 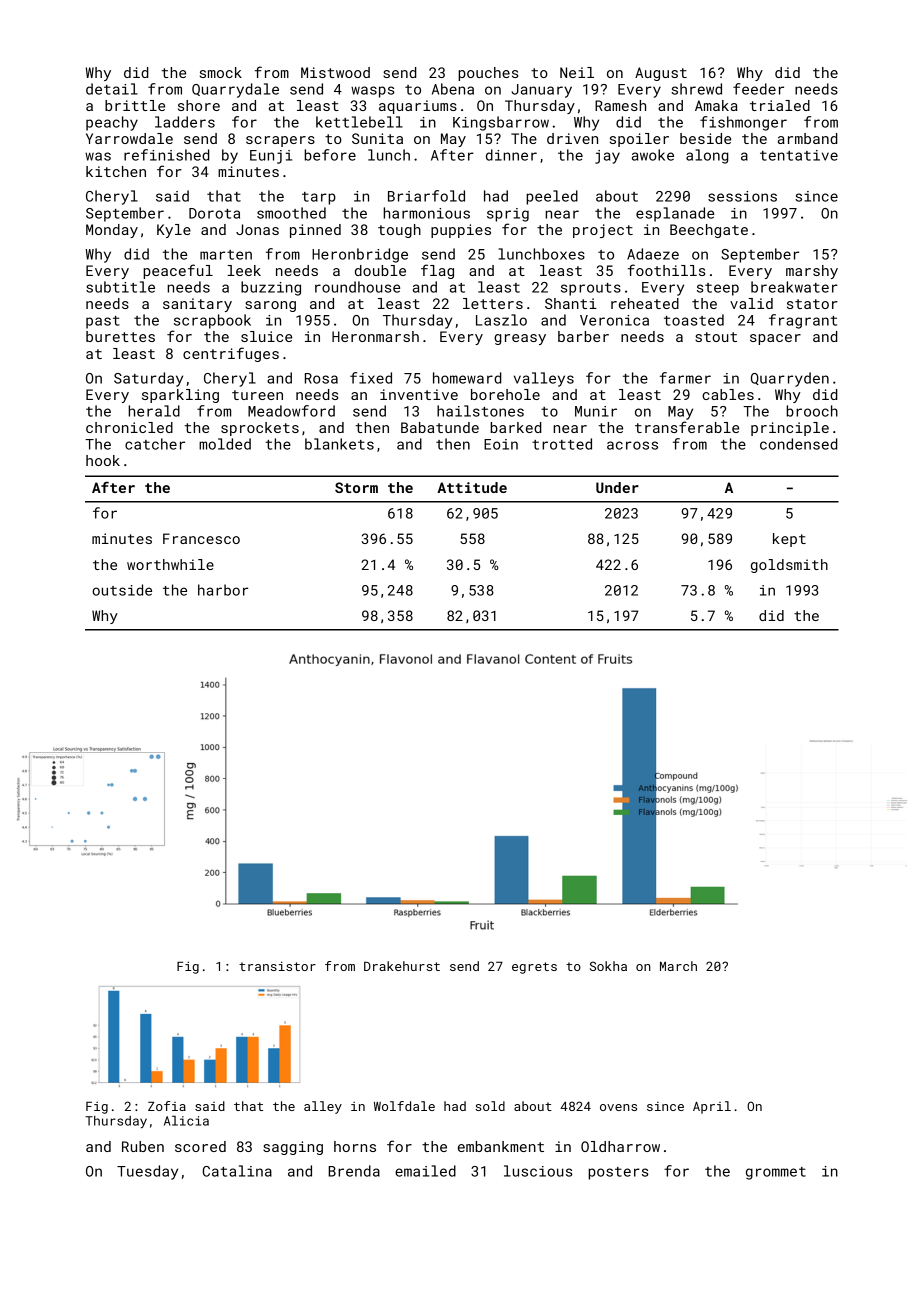 What do you see at coordinates (608, 966) in the page?
I see `Sokha` at bounding box center [608, 966].
